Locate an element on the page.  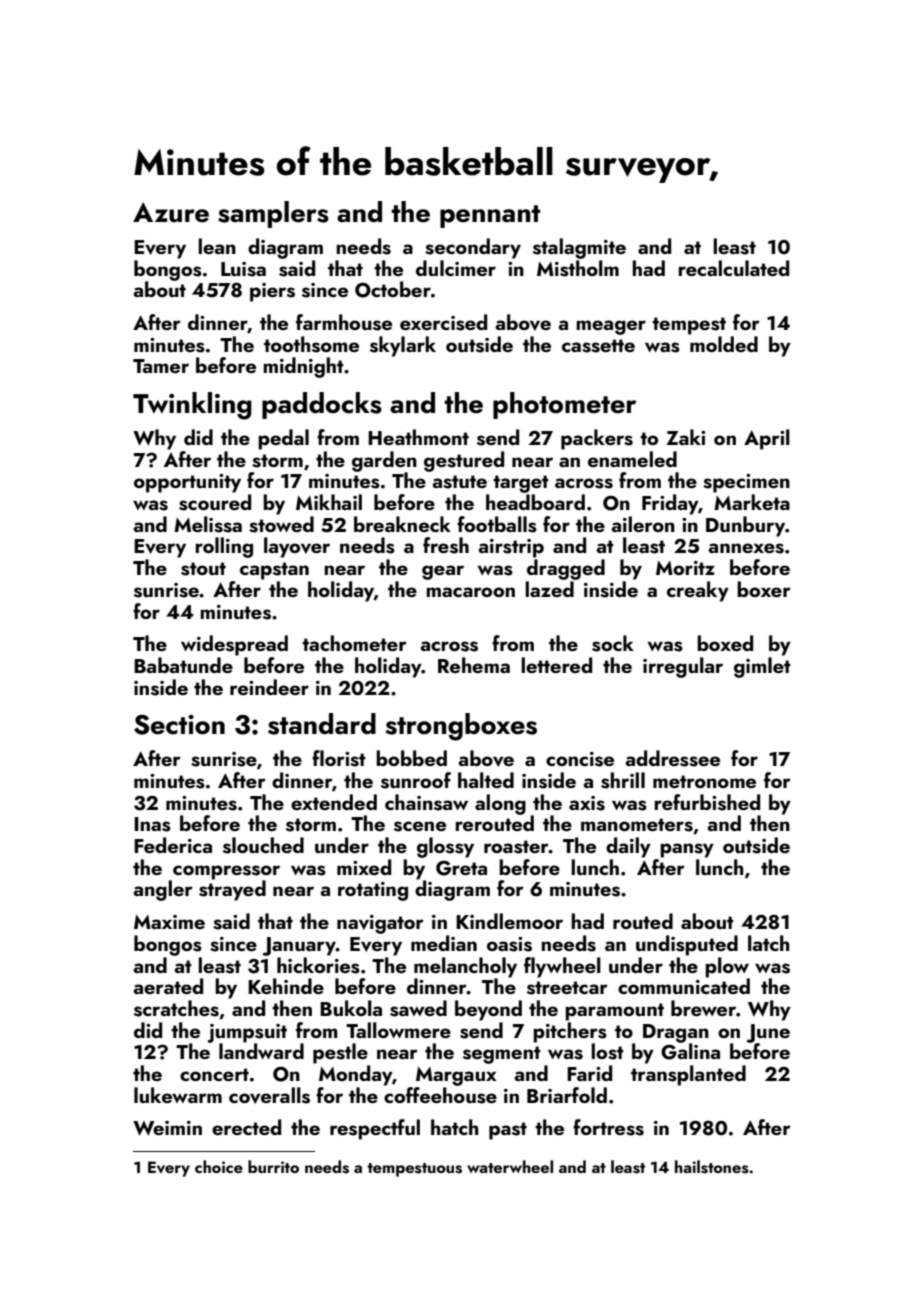
pennant is located at coordinates (490, 216).
